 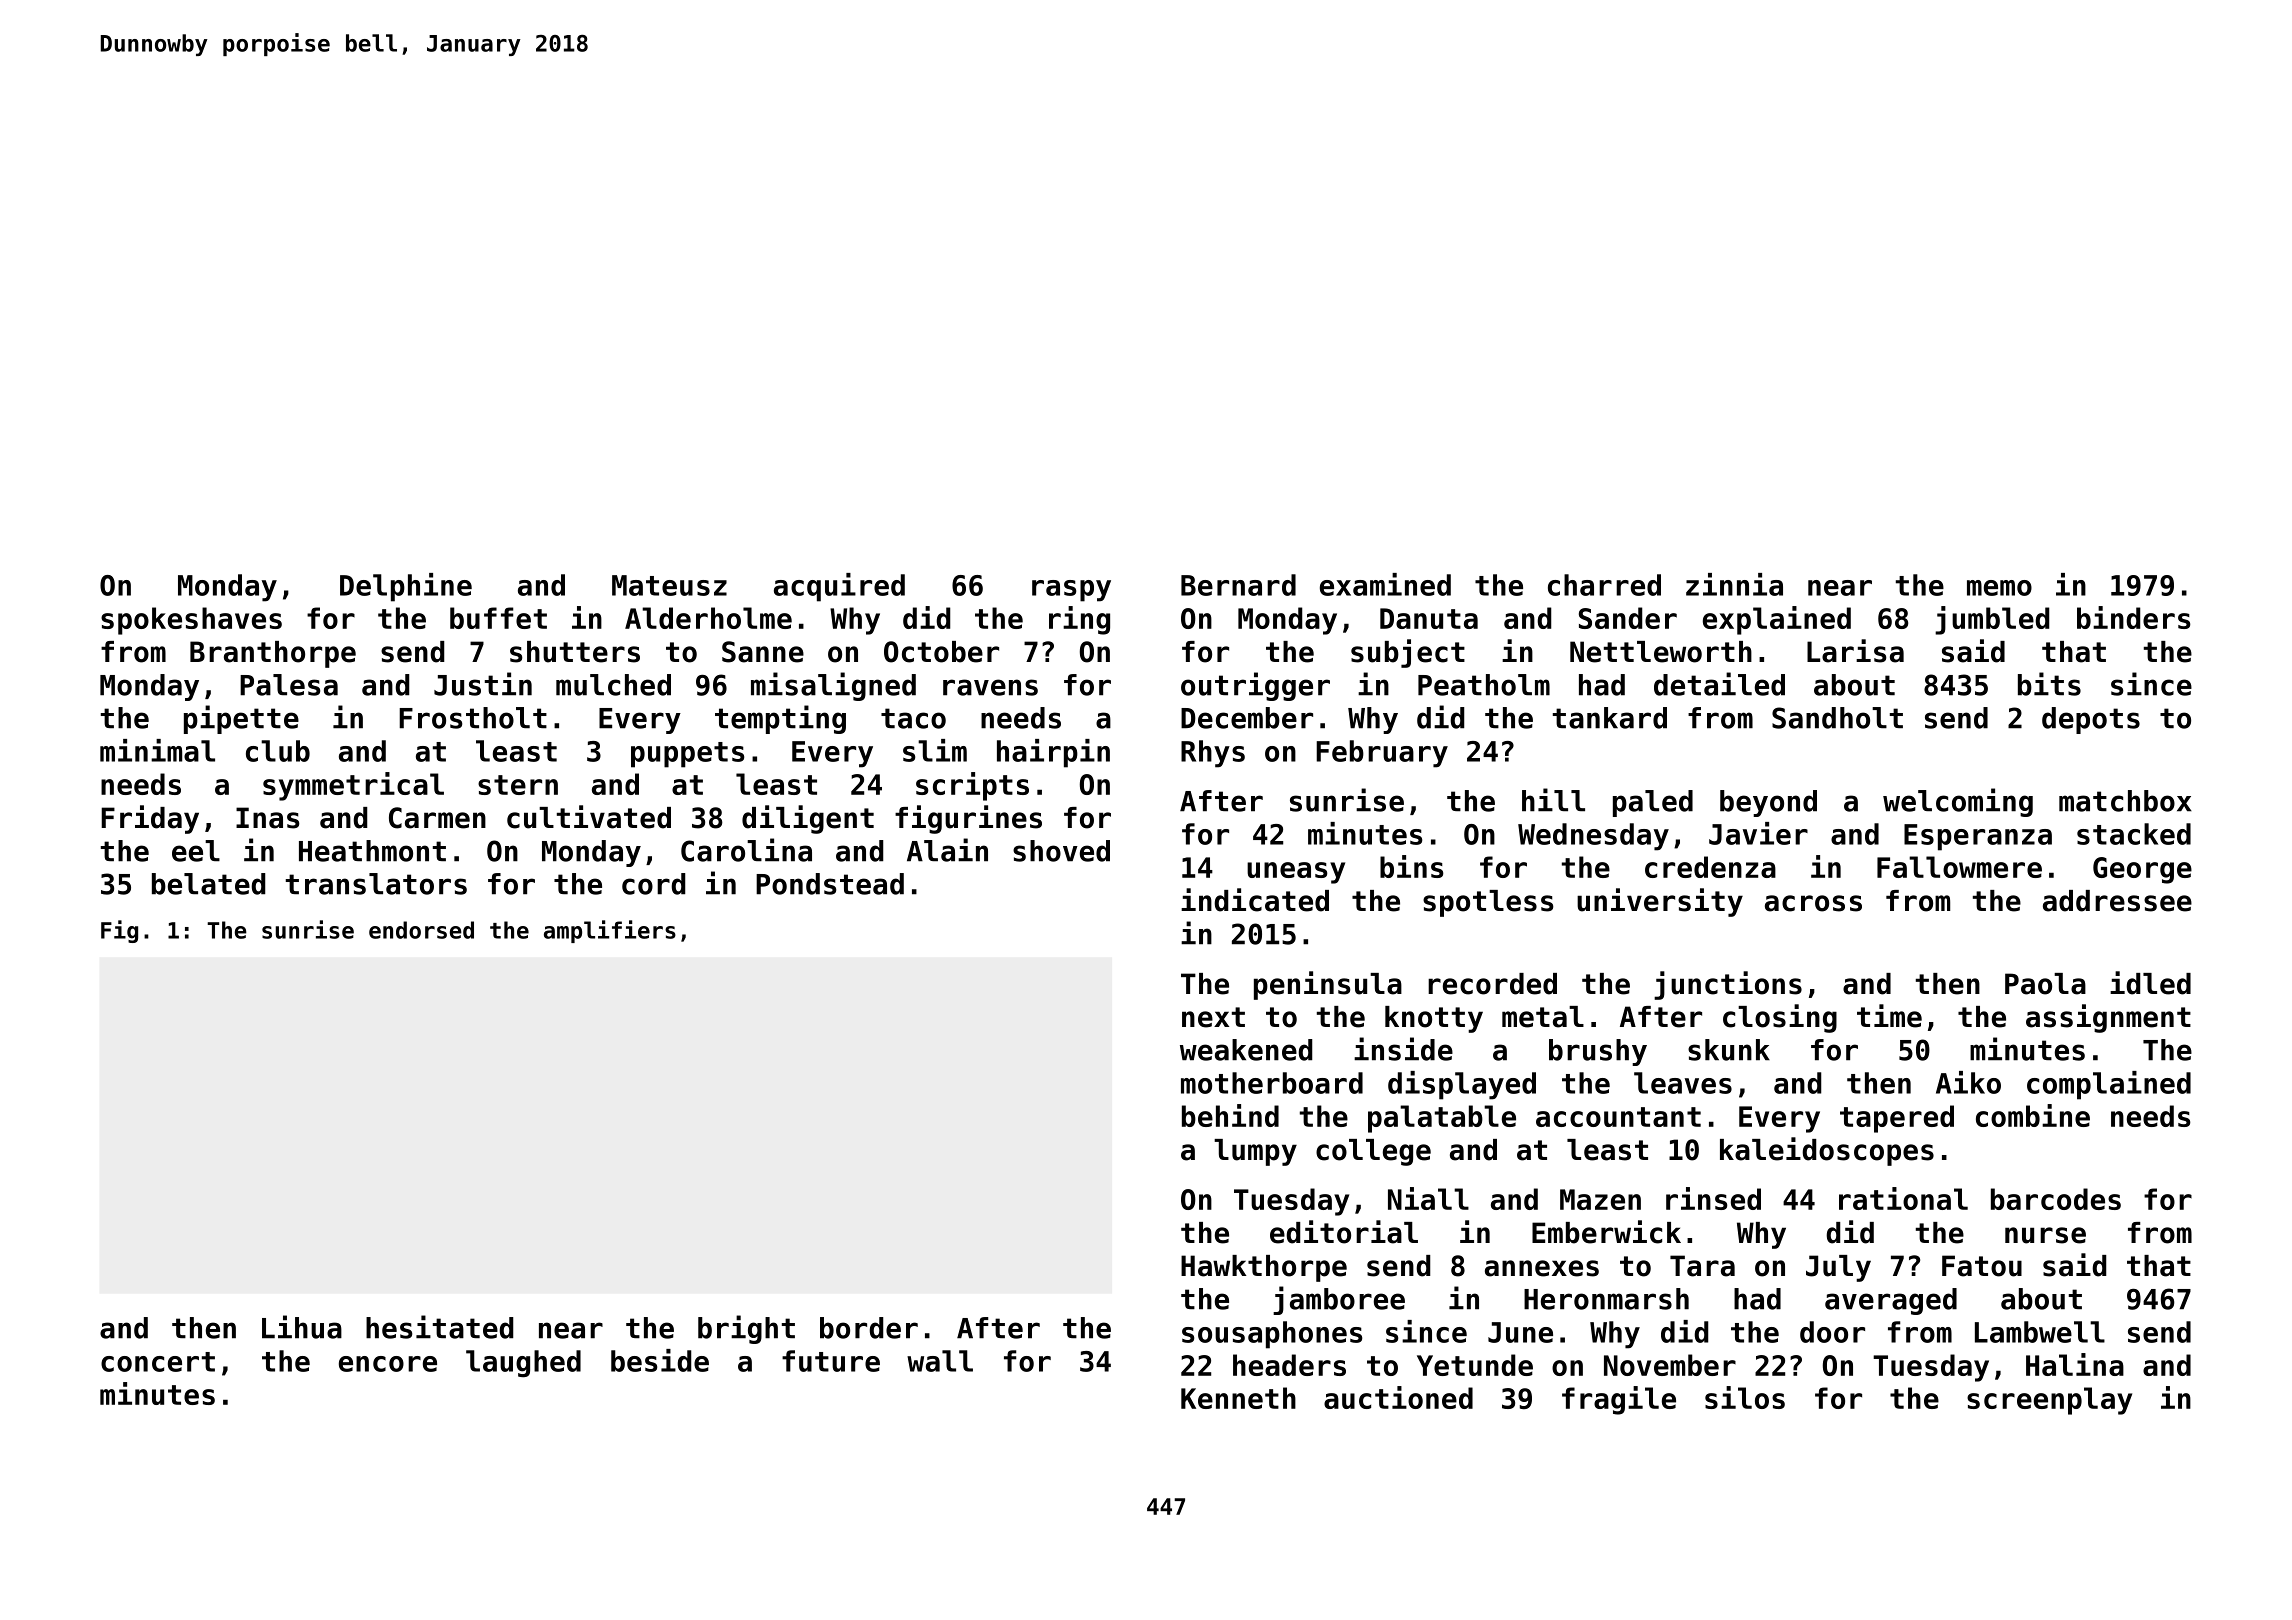 What do you see at coordinates (1999, 588) in the screenshot?
I see `memo` at bounding box center [1999, 588].
